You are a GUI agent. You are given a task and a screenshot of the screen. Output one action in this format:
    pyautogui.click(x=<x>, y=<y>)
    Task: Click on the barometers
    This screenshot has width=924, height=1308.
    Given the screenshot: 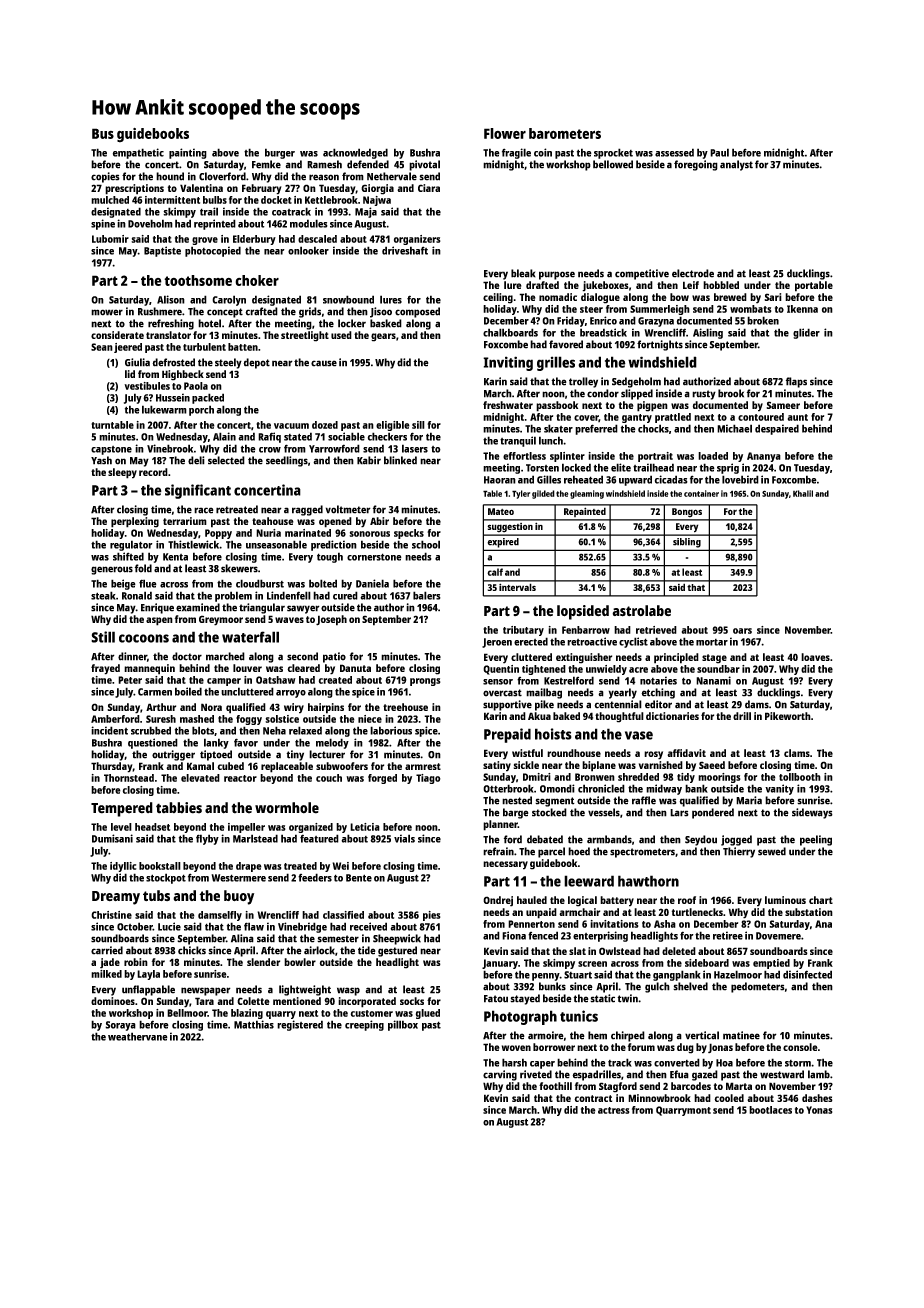 What is the action you would take?
    pyautogui.click(x=565, y=133)
